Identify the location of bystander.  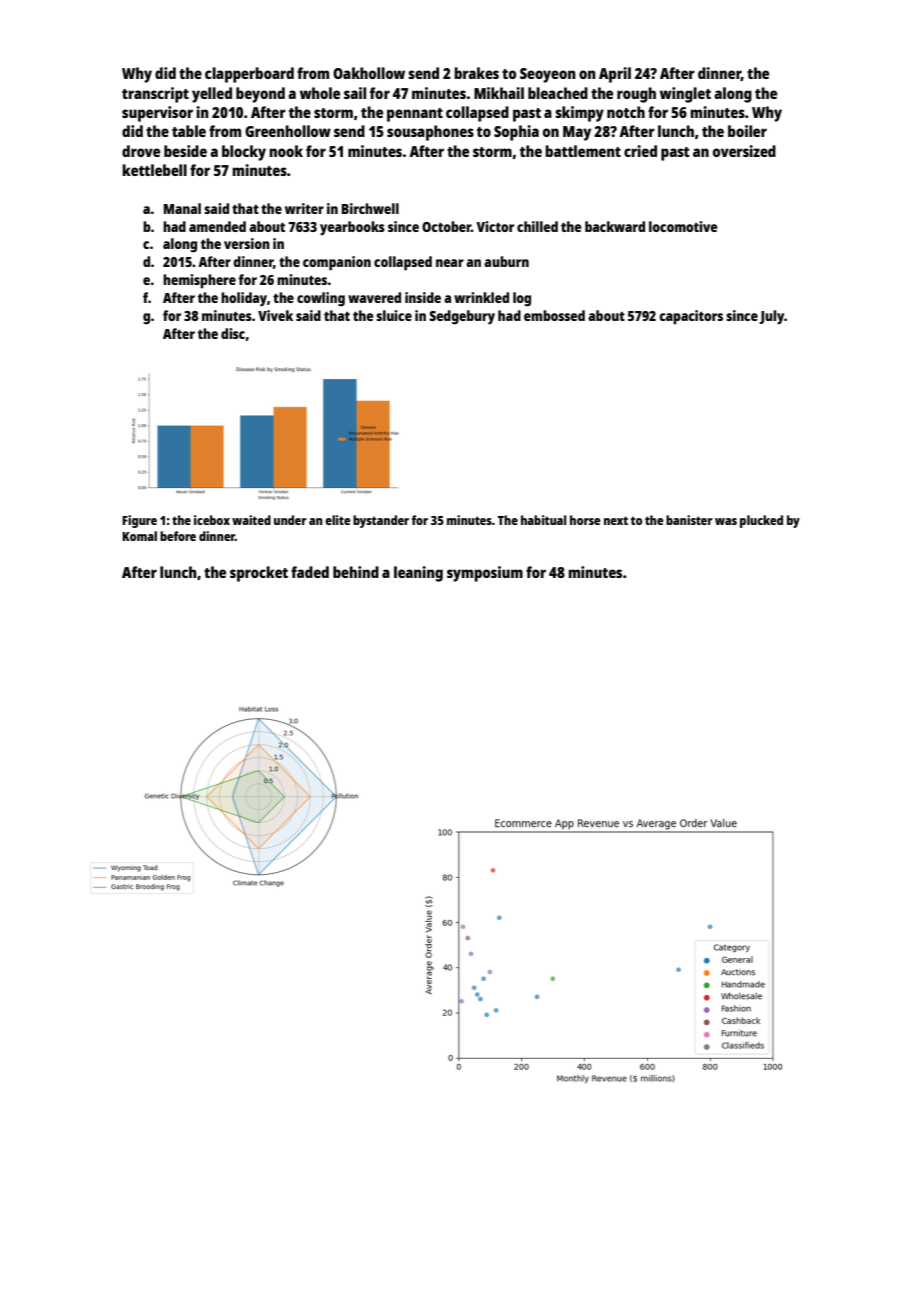
(381, 521).
